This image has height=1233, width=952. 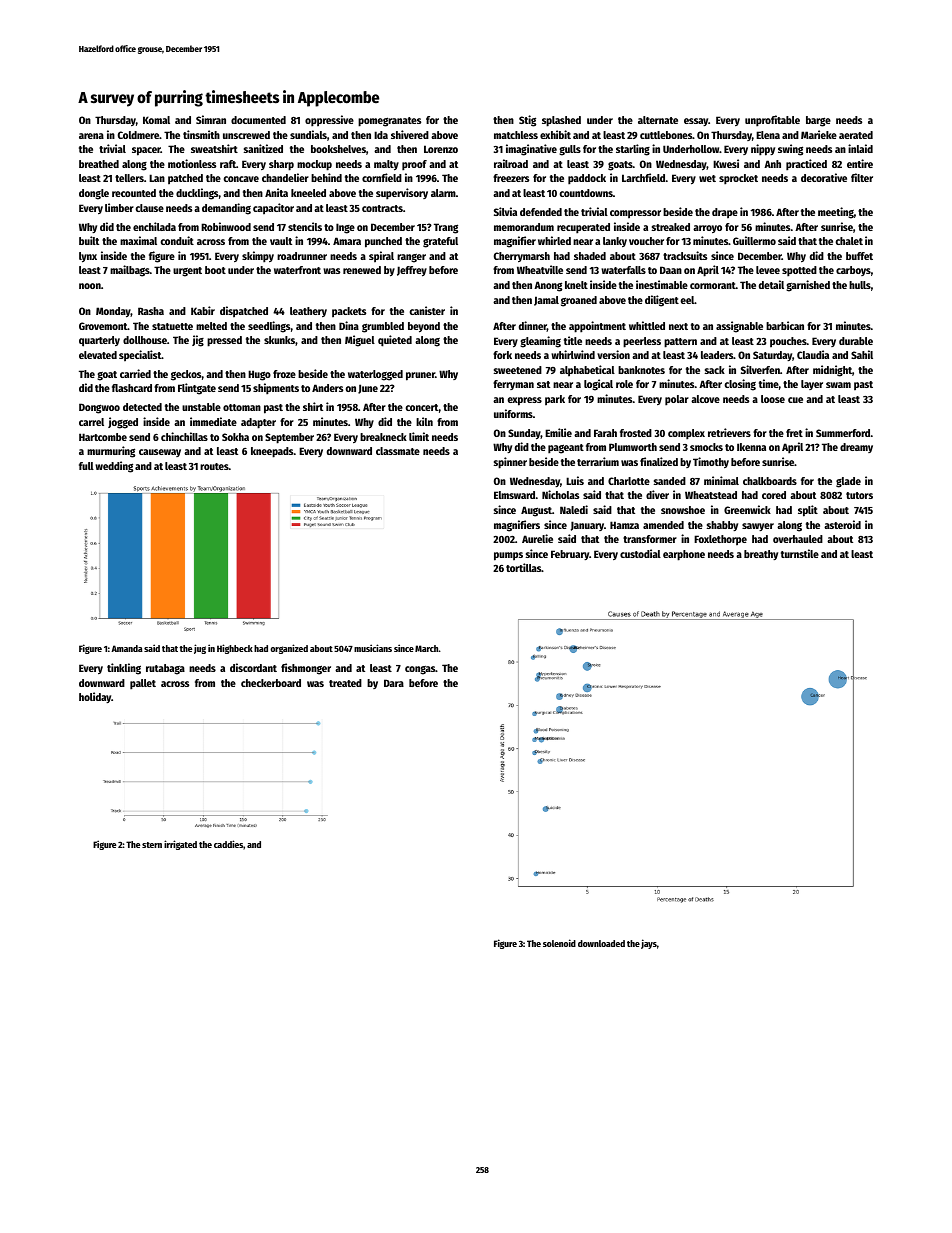 What do you see at coordinates (427, 310) in the image?
I see `canister` at bounding box center [427, 310].
